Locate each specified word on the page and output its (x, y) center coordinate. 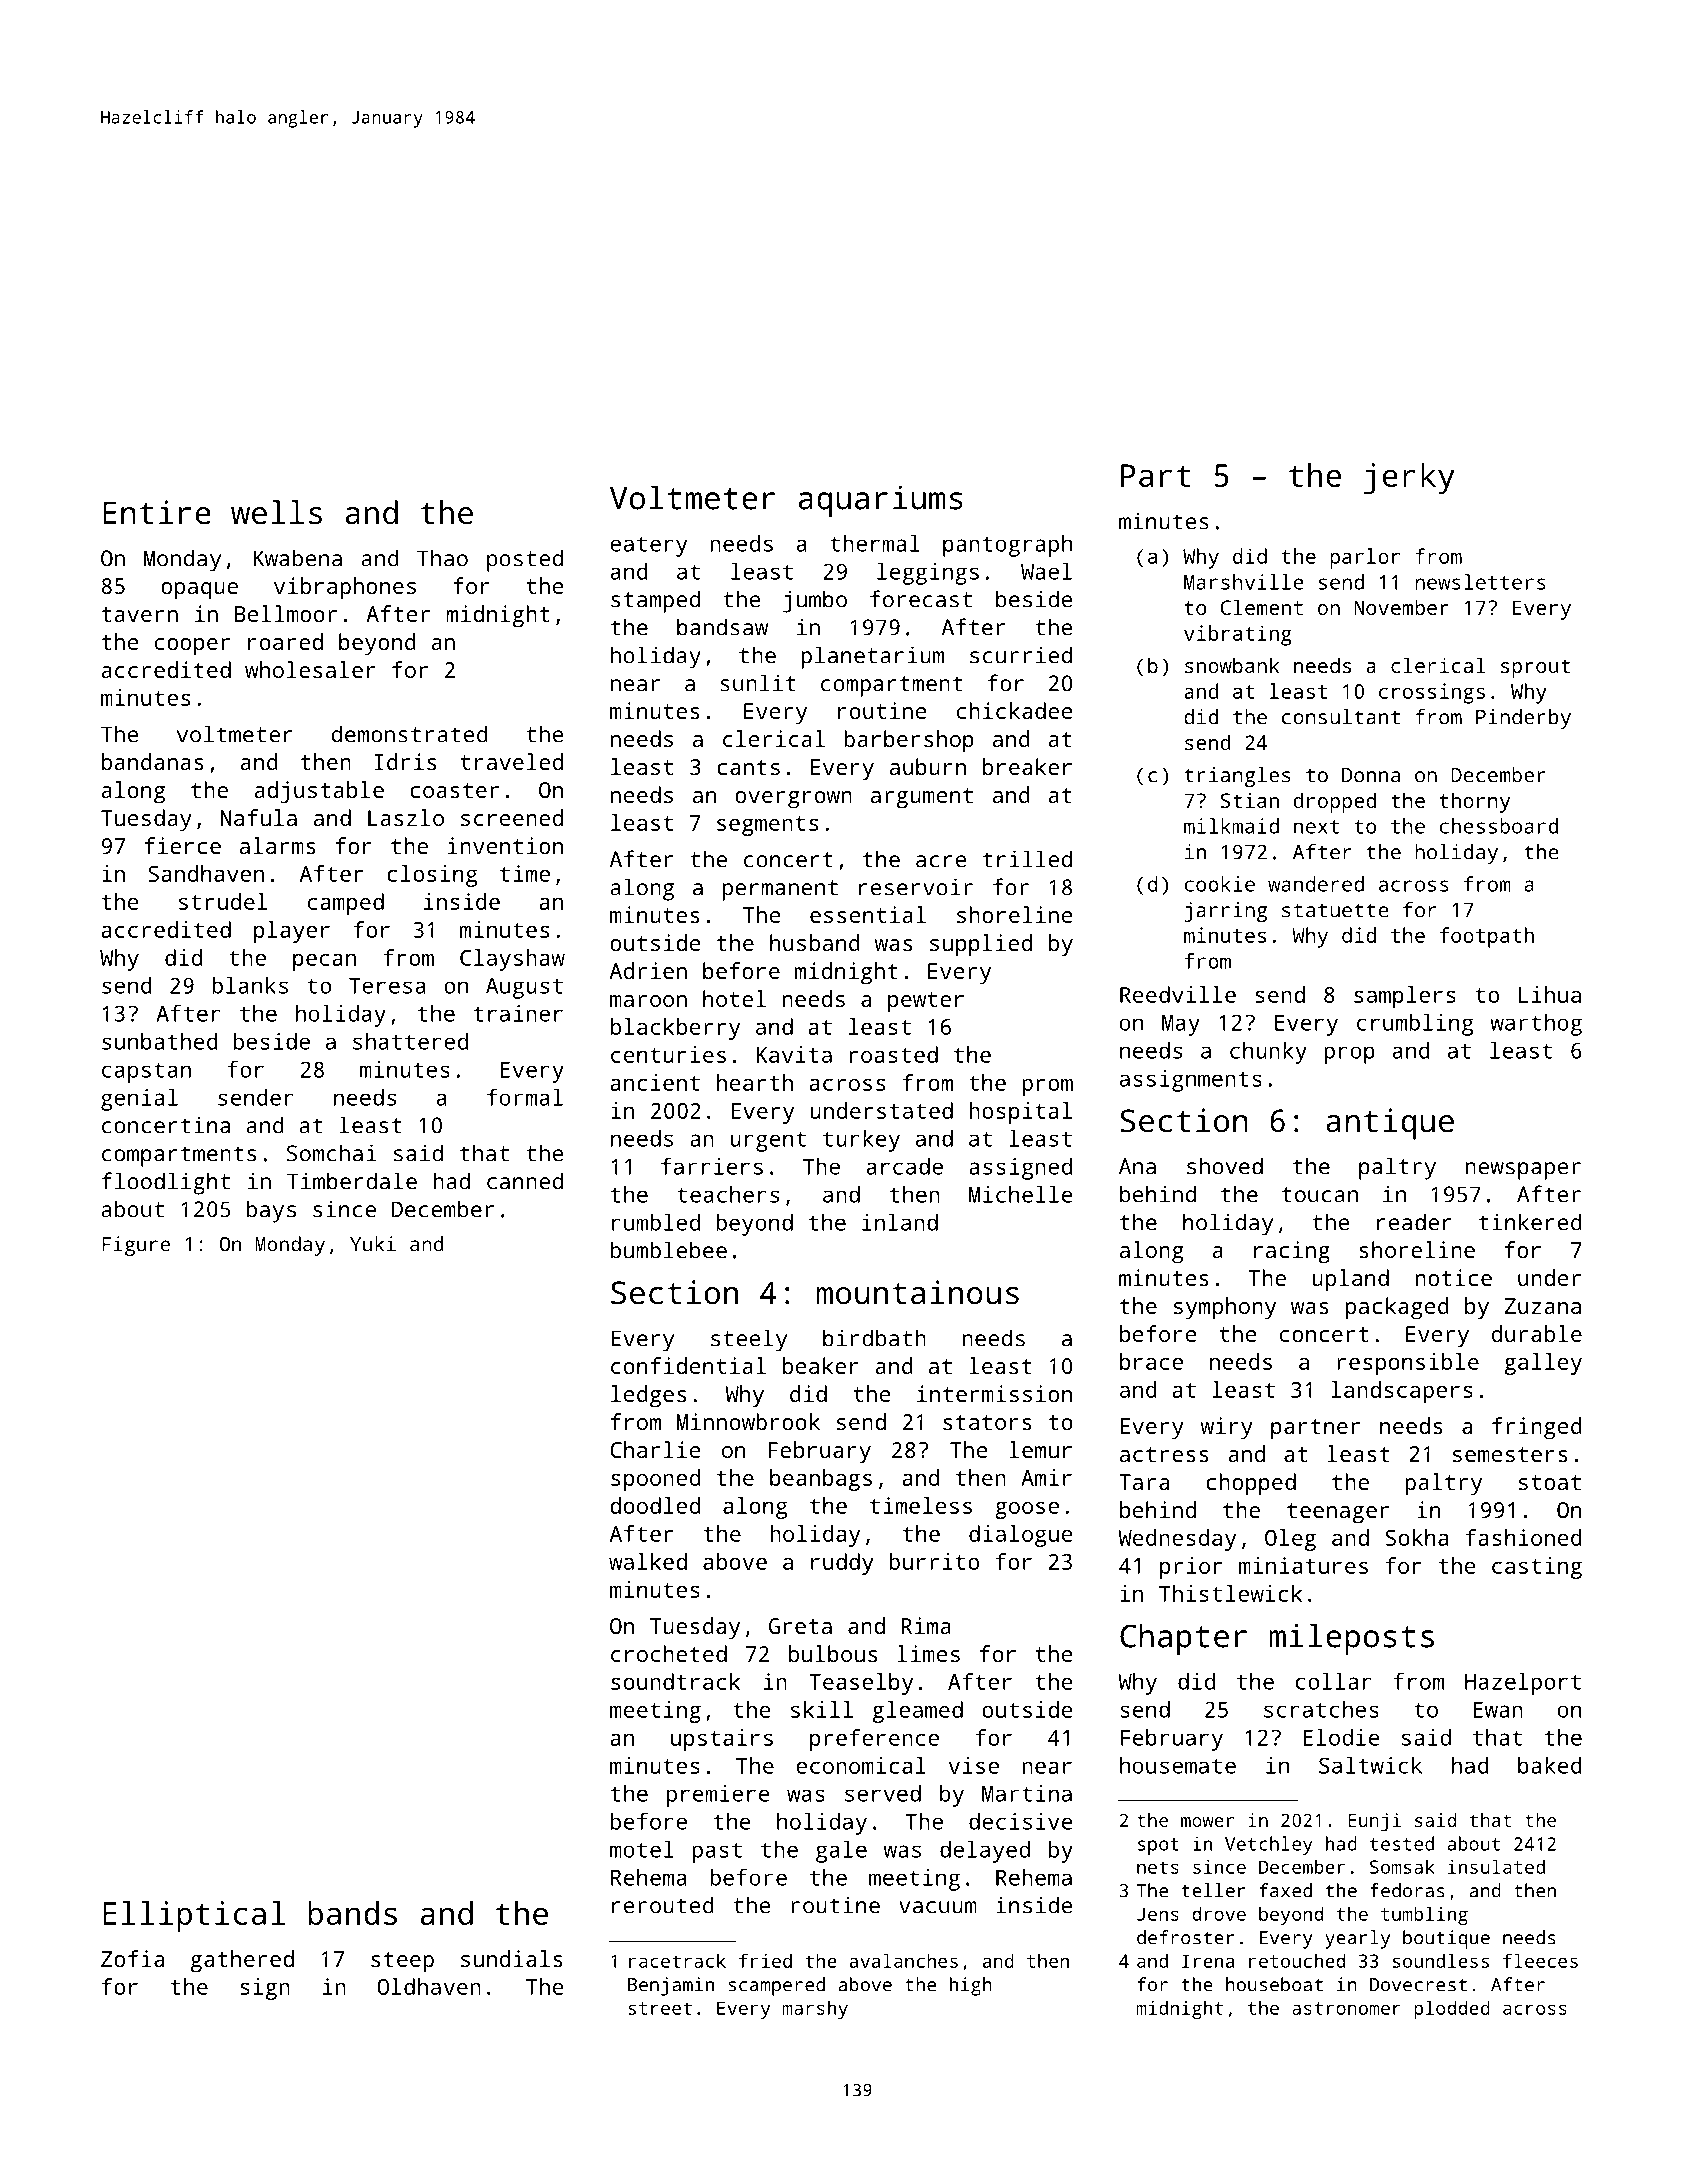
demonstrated (410, 734)
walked (648, 1561)
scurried (1021, 655)
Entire (157, 512)
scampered (776, 1986)
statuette (1335, 910)
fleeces (1540, 1960)
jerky (1409, 478)
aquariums (881, 501)
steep (402, 1962)
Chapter (1183, 1639)
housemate (1178, 1765)
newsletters (1480, 582)
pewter (926, 1002)
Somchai (332, 1153)
